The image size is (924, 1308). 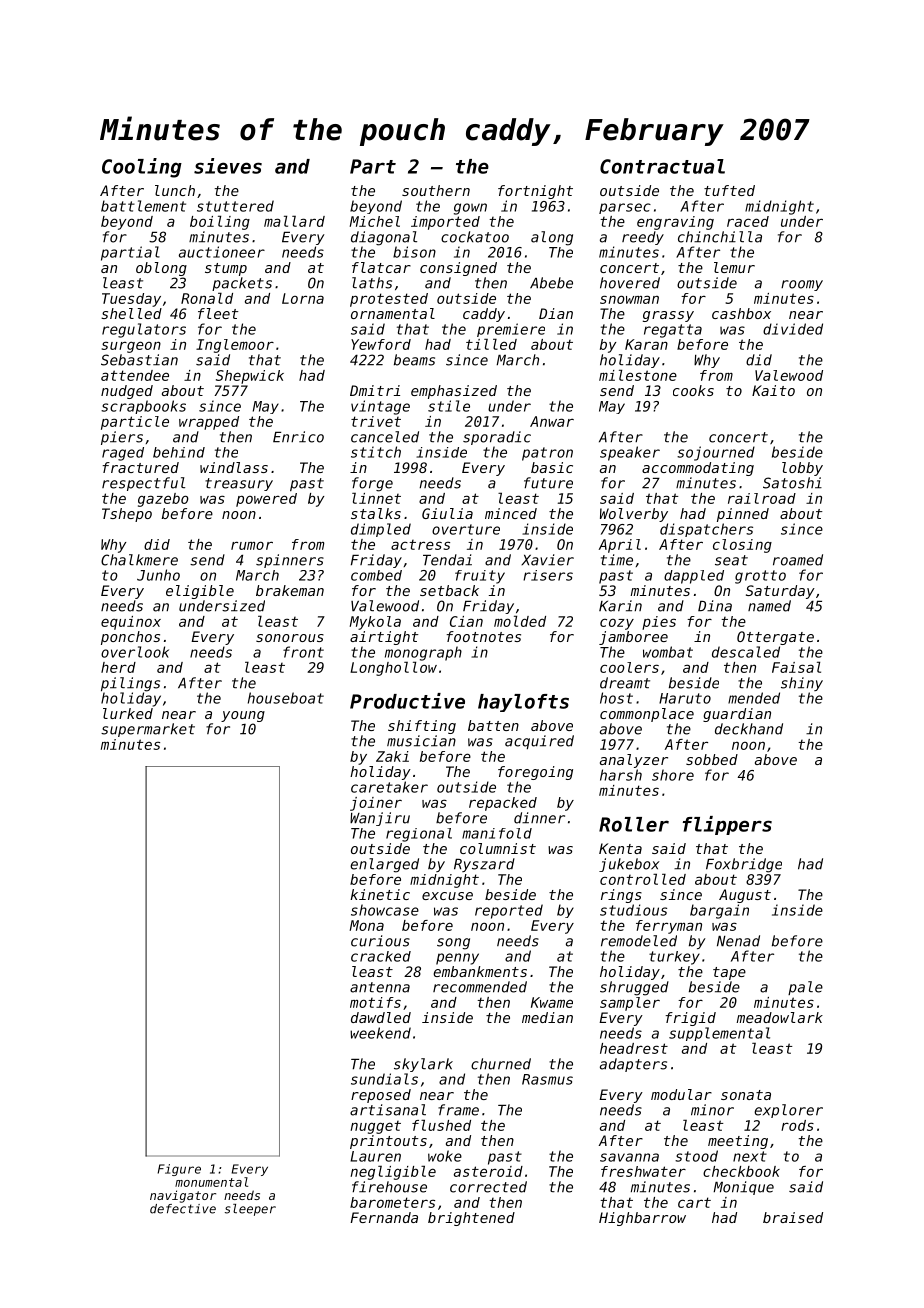 I want to click on Saturday, so click(x=780, y=592).
